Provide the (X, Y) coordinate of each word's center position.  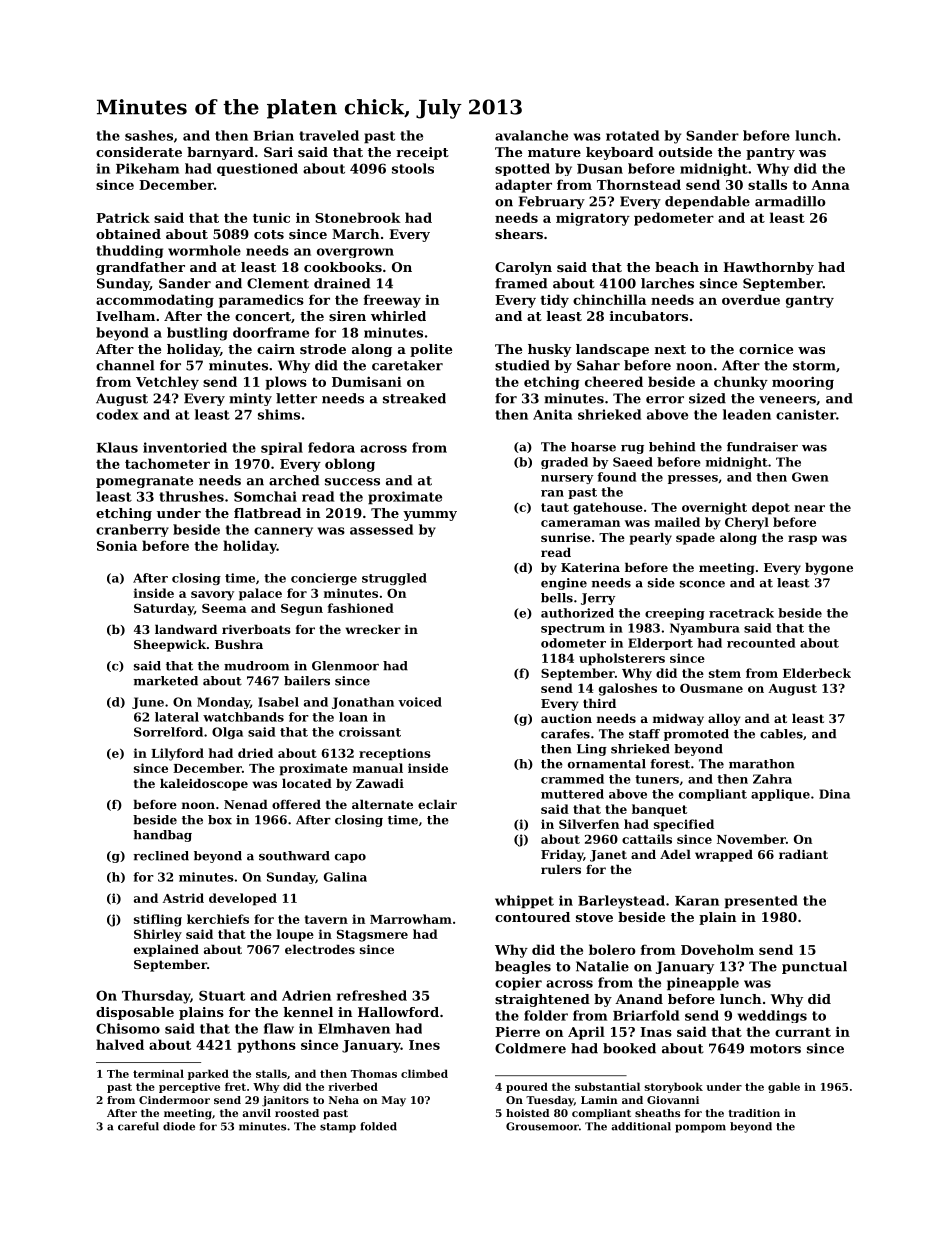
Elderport (660, 644)
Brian (274, 135)
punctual (814, 967)
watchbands (243, 717)
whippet (524, 902)
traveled (329, 135)
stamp (338, 1128)
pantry (770, 154)
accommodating (155, 301)
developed (243, 899)
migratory (593, 219)
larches (667, 283)
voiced (420, 702)
